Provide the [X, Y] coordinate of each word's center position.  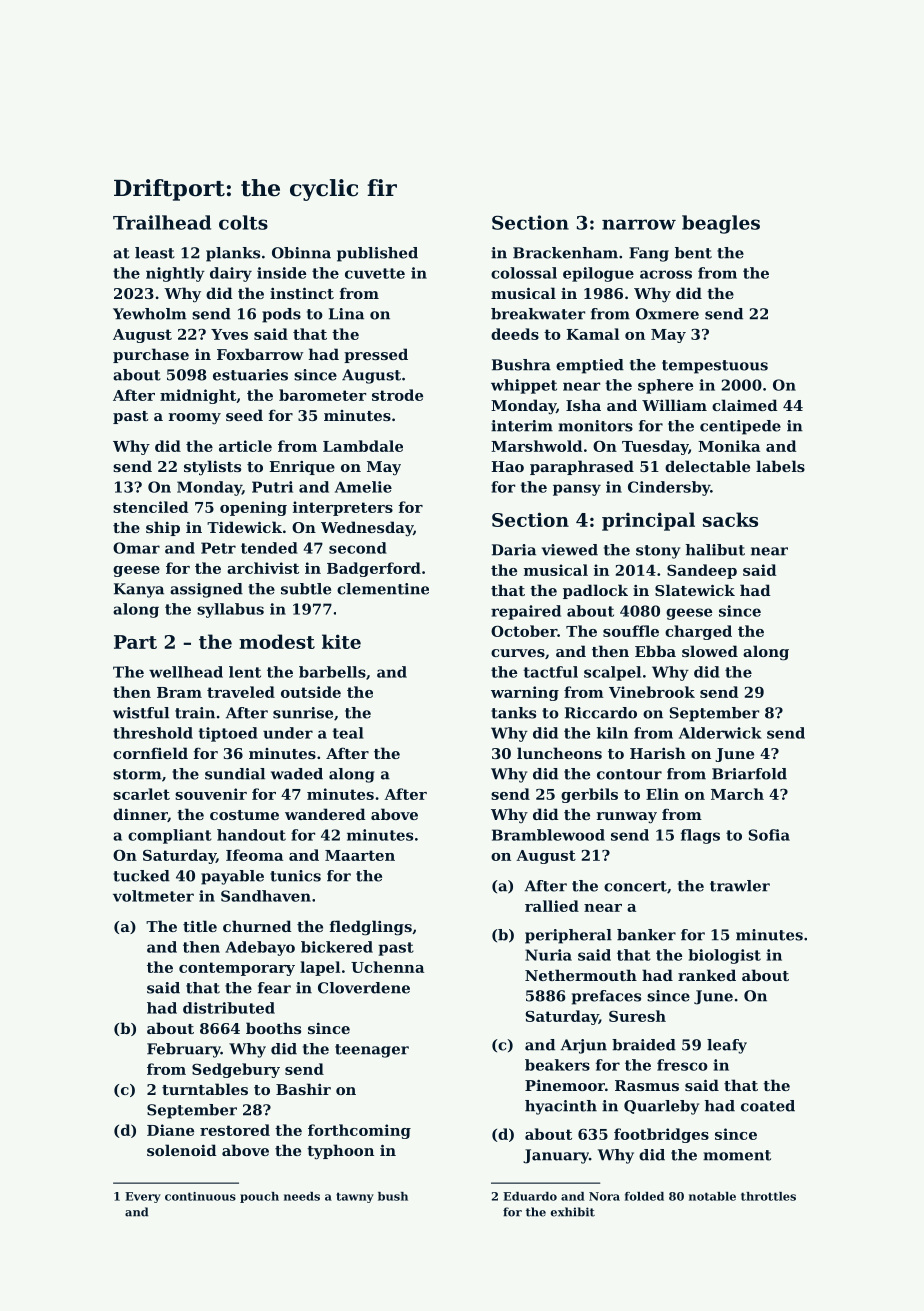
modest [277, 641]
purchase [151, 355]
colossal [524, 273]
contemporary [237, 969]
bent [693, 253]
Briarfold [749, 774]
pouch [259, 1197]
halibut [715, 550]
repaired [526, 612]
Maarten [360, 855]
